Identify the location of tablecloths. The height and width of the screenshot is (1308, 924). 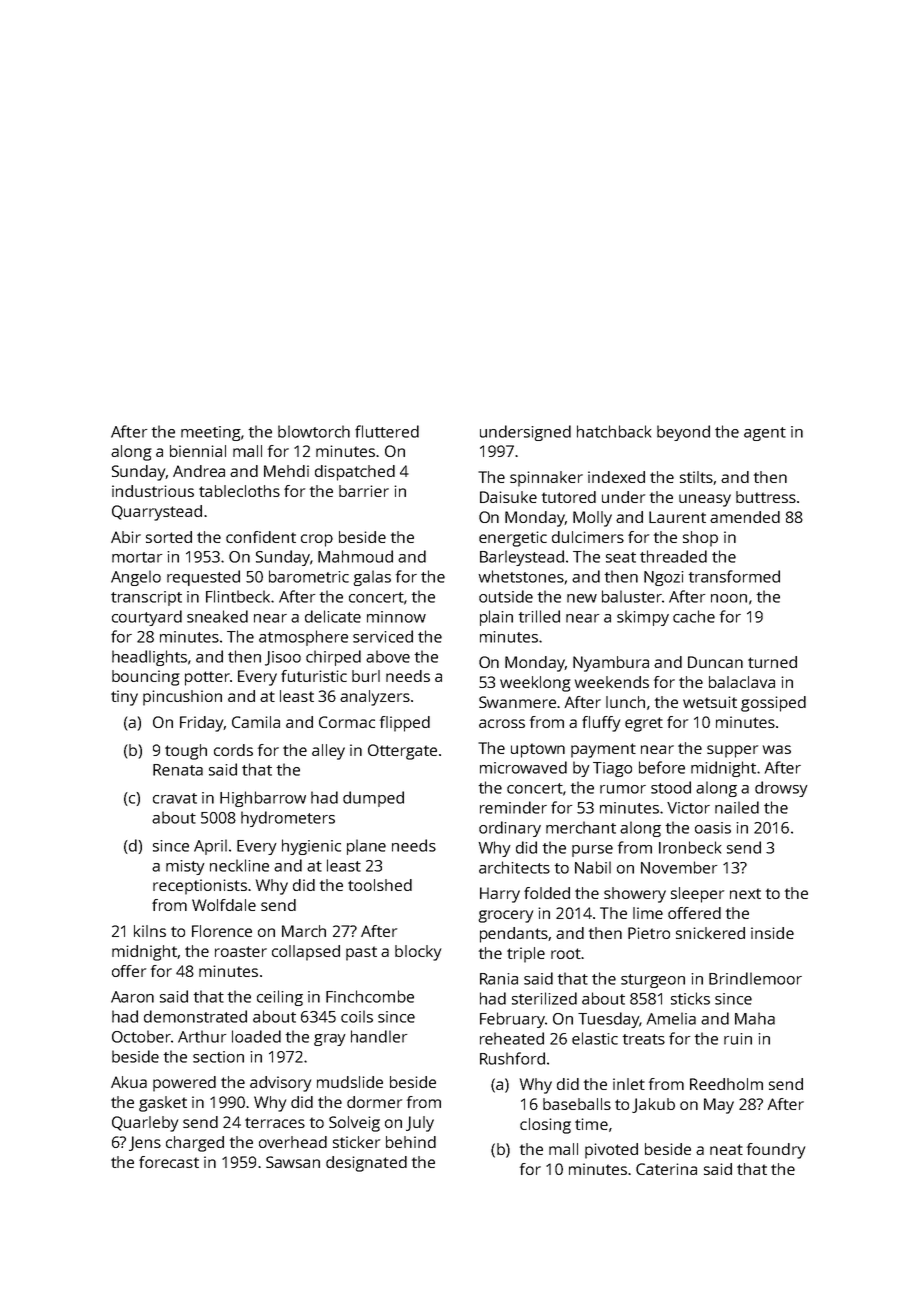
(239, 491).
